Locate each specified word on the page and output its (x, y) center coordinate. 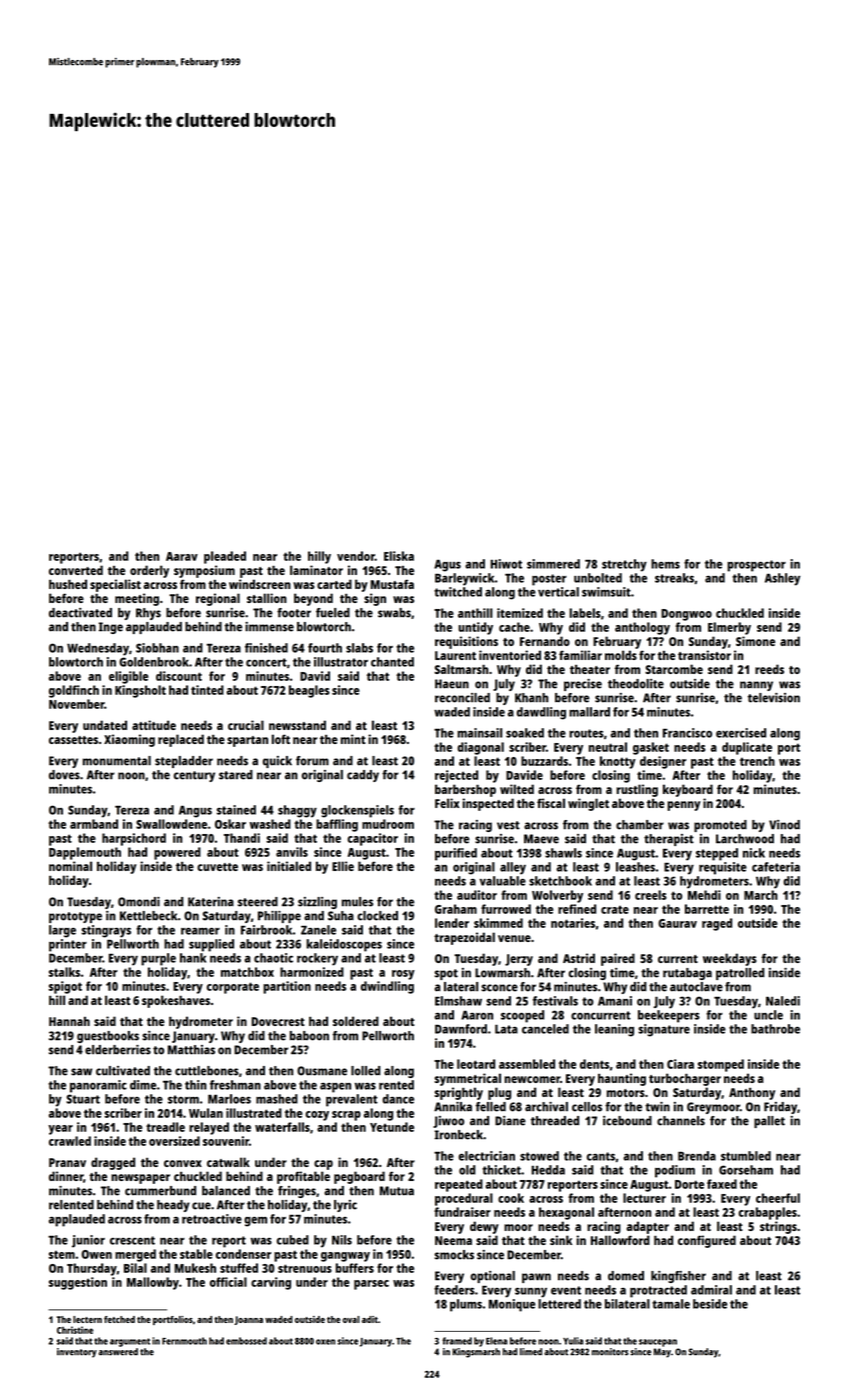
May (662, 1353)
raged (717, 924)
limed (531, 1352)
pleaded (225, 557)
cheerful (778, 1198)
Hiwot (506, 564)
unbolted (598, 578)
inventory (77, 1353)
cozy (317, 1116)
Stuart (83, 1099)
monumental (117, 761)
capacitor (372, 839)
